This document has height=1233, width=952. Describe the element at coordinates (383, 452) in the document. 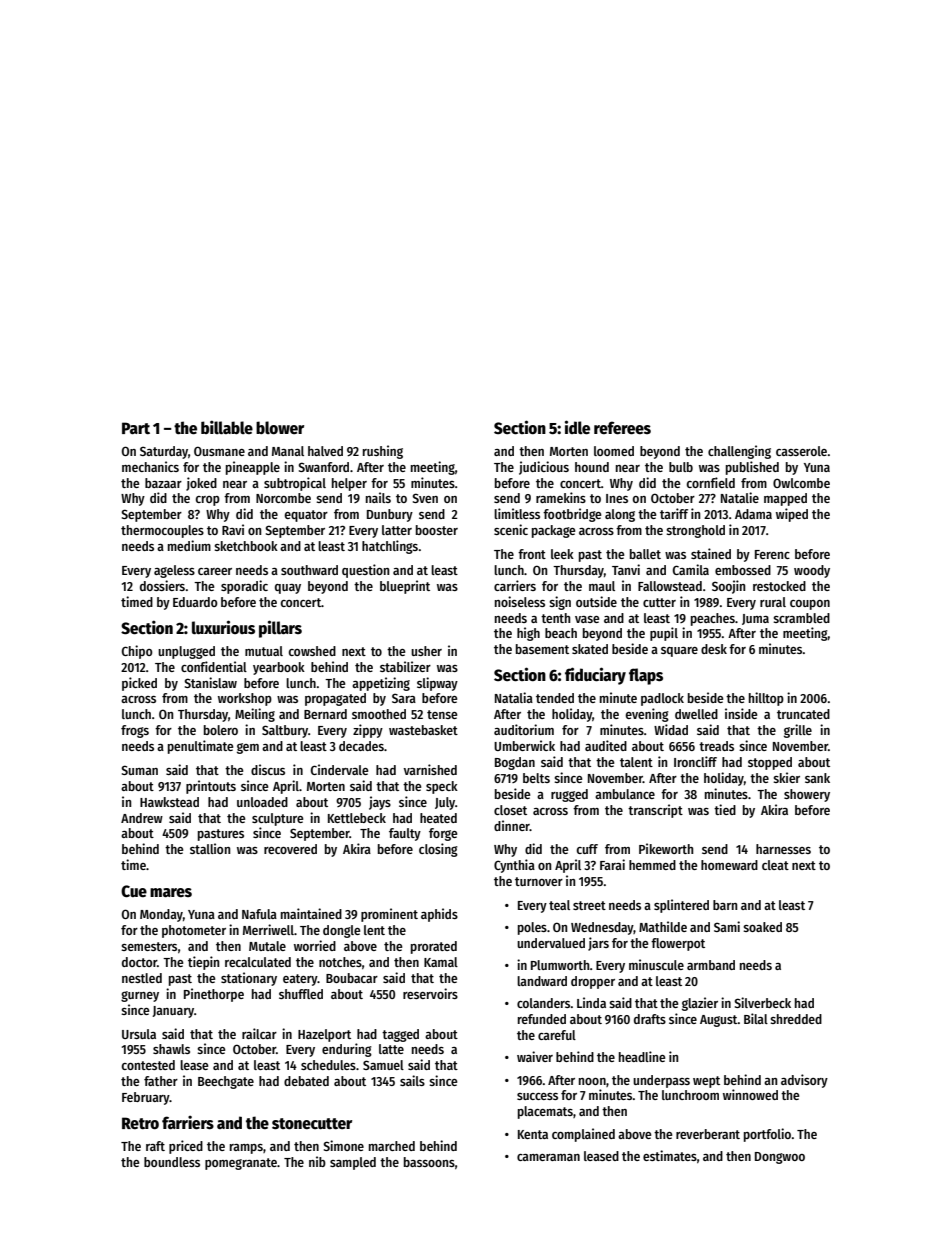

I see `rushing` at that location.
